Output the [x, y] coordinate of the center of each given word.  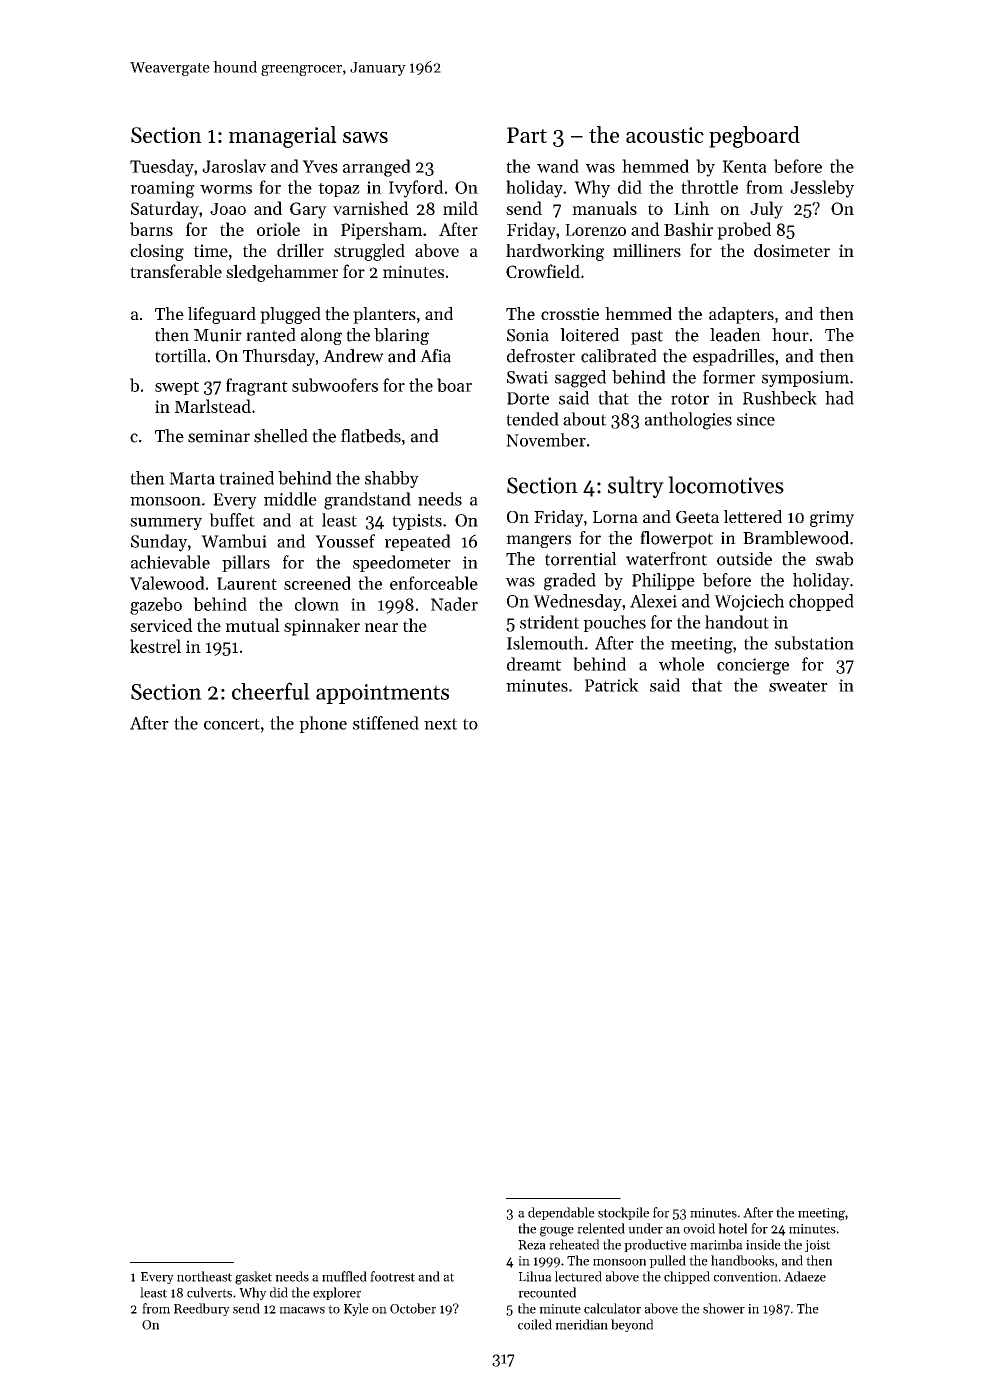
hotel [732, 1228]
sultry [636, 487]
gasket [253, 1278]
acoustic [665, 135]
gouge [557, 1231]
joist [818, 1246]
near [381, 627]
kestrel [155, 646]
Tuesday [162, 168]
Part [527, 135]
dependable [561, 1213]
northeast [204, 1276]
